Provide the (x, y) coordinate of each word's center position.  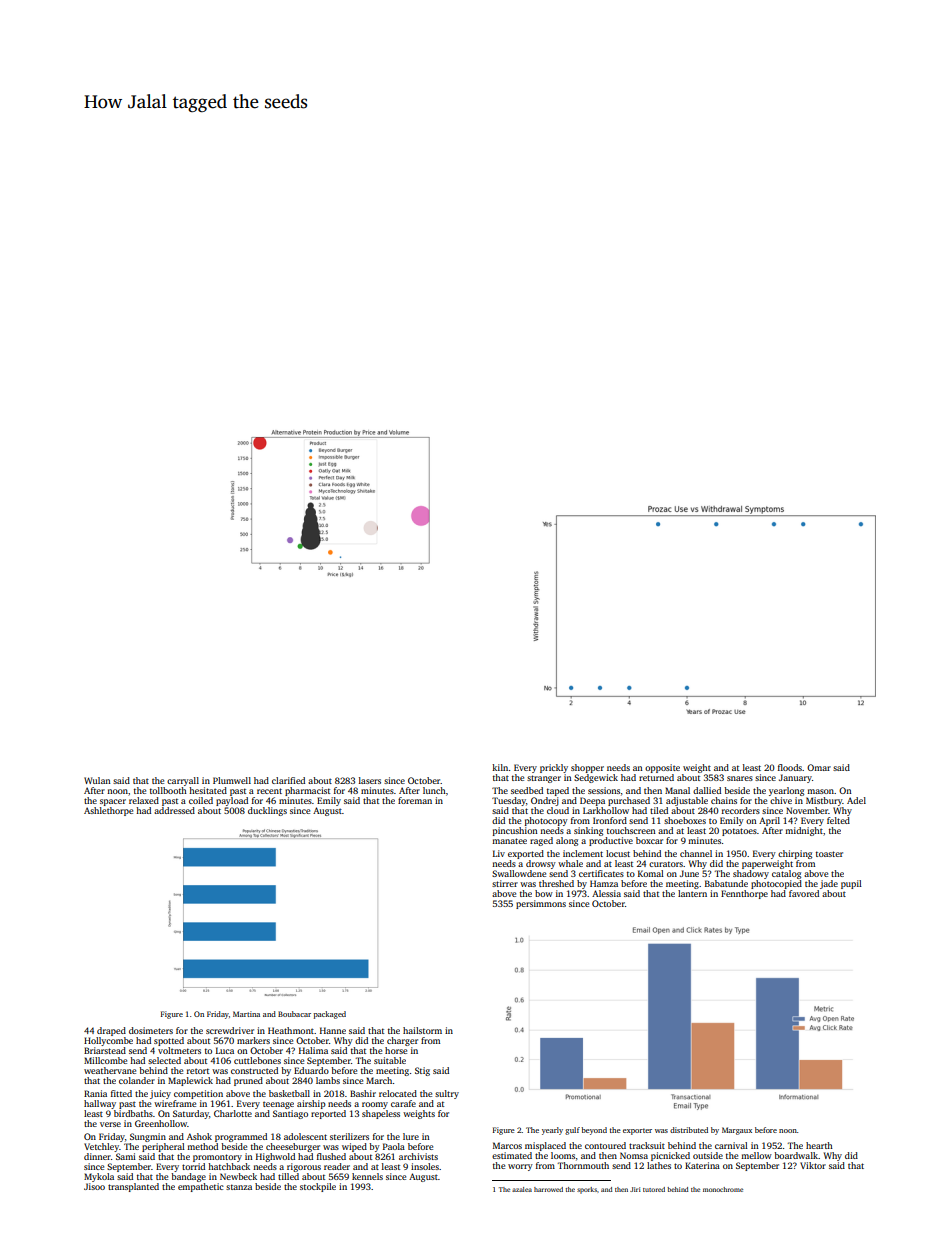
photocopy (546, 821)
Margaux (737, 1131)
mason (820, 791)
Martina (246, 1014)
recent (269, 791)
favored (804, 893)
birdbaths (133, 1113)
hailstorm (422, 1030)
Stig (422, 1071)
